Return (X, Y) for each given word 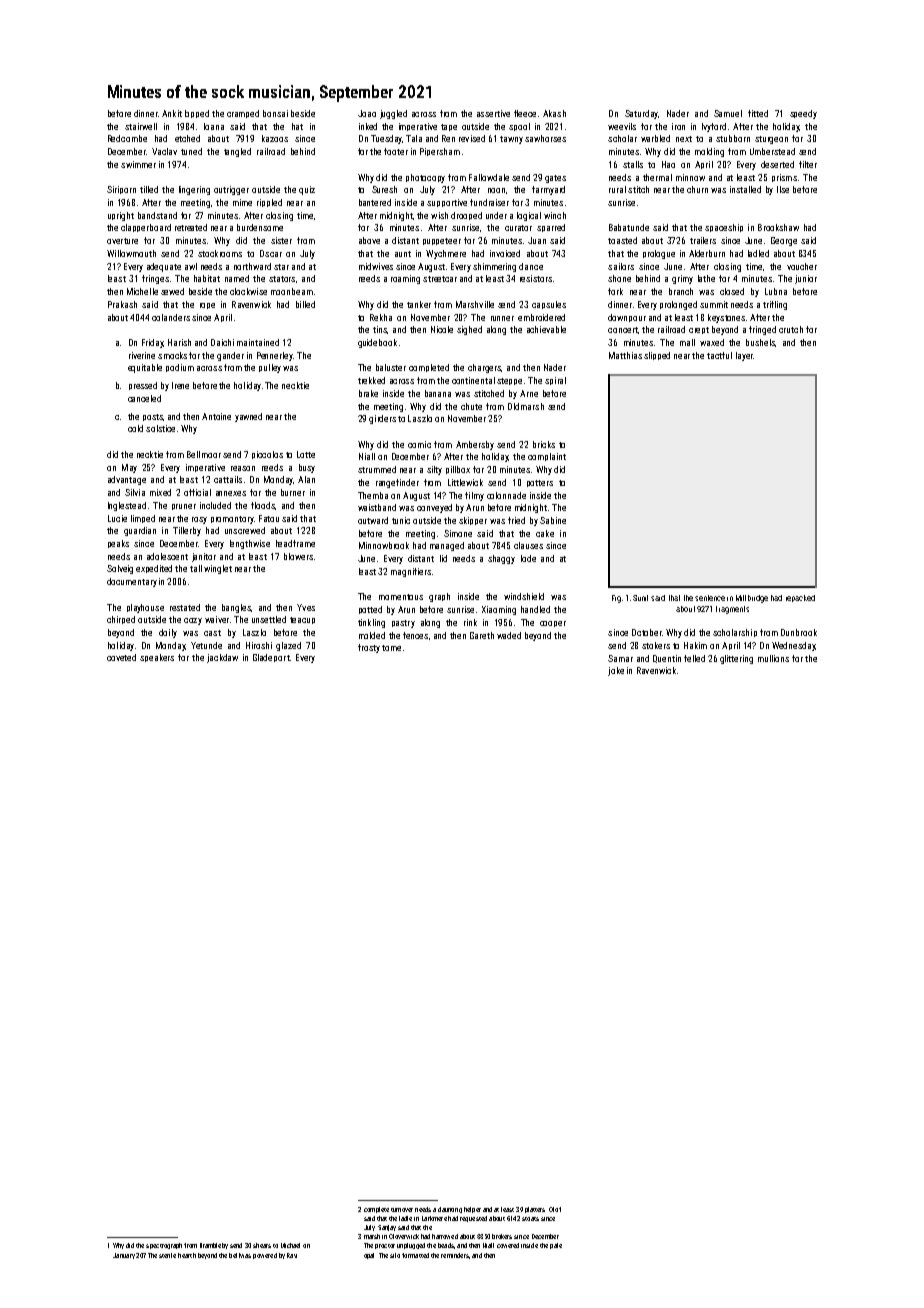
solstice (160, 428)
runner (502, 318)
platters (535, 1210)
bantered (375, 202)
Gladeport (271, 658)
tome (391, 648)
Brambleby (214, 1246)
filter (808, 164)
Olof (555, 1209)
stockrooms (220, 253)
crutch (791, 329)
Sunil (640, 598)
